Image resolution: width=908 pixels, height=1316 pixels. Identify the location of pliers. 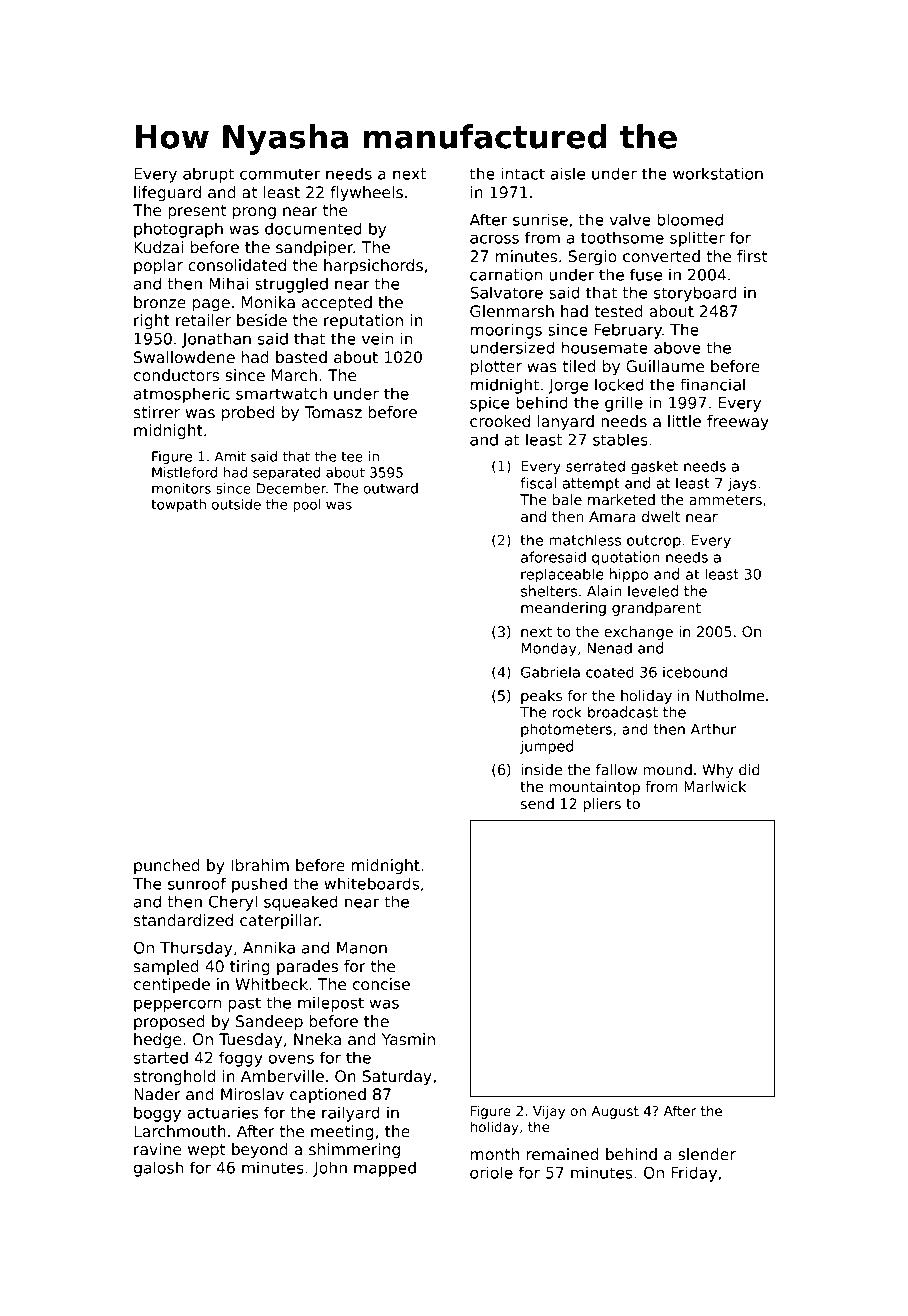
(602, 805).
